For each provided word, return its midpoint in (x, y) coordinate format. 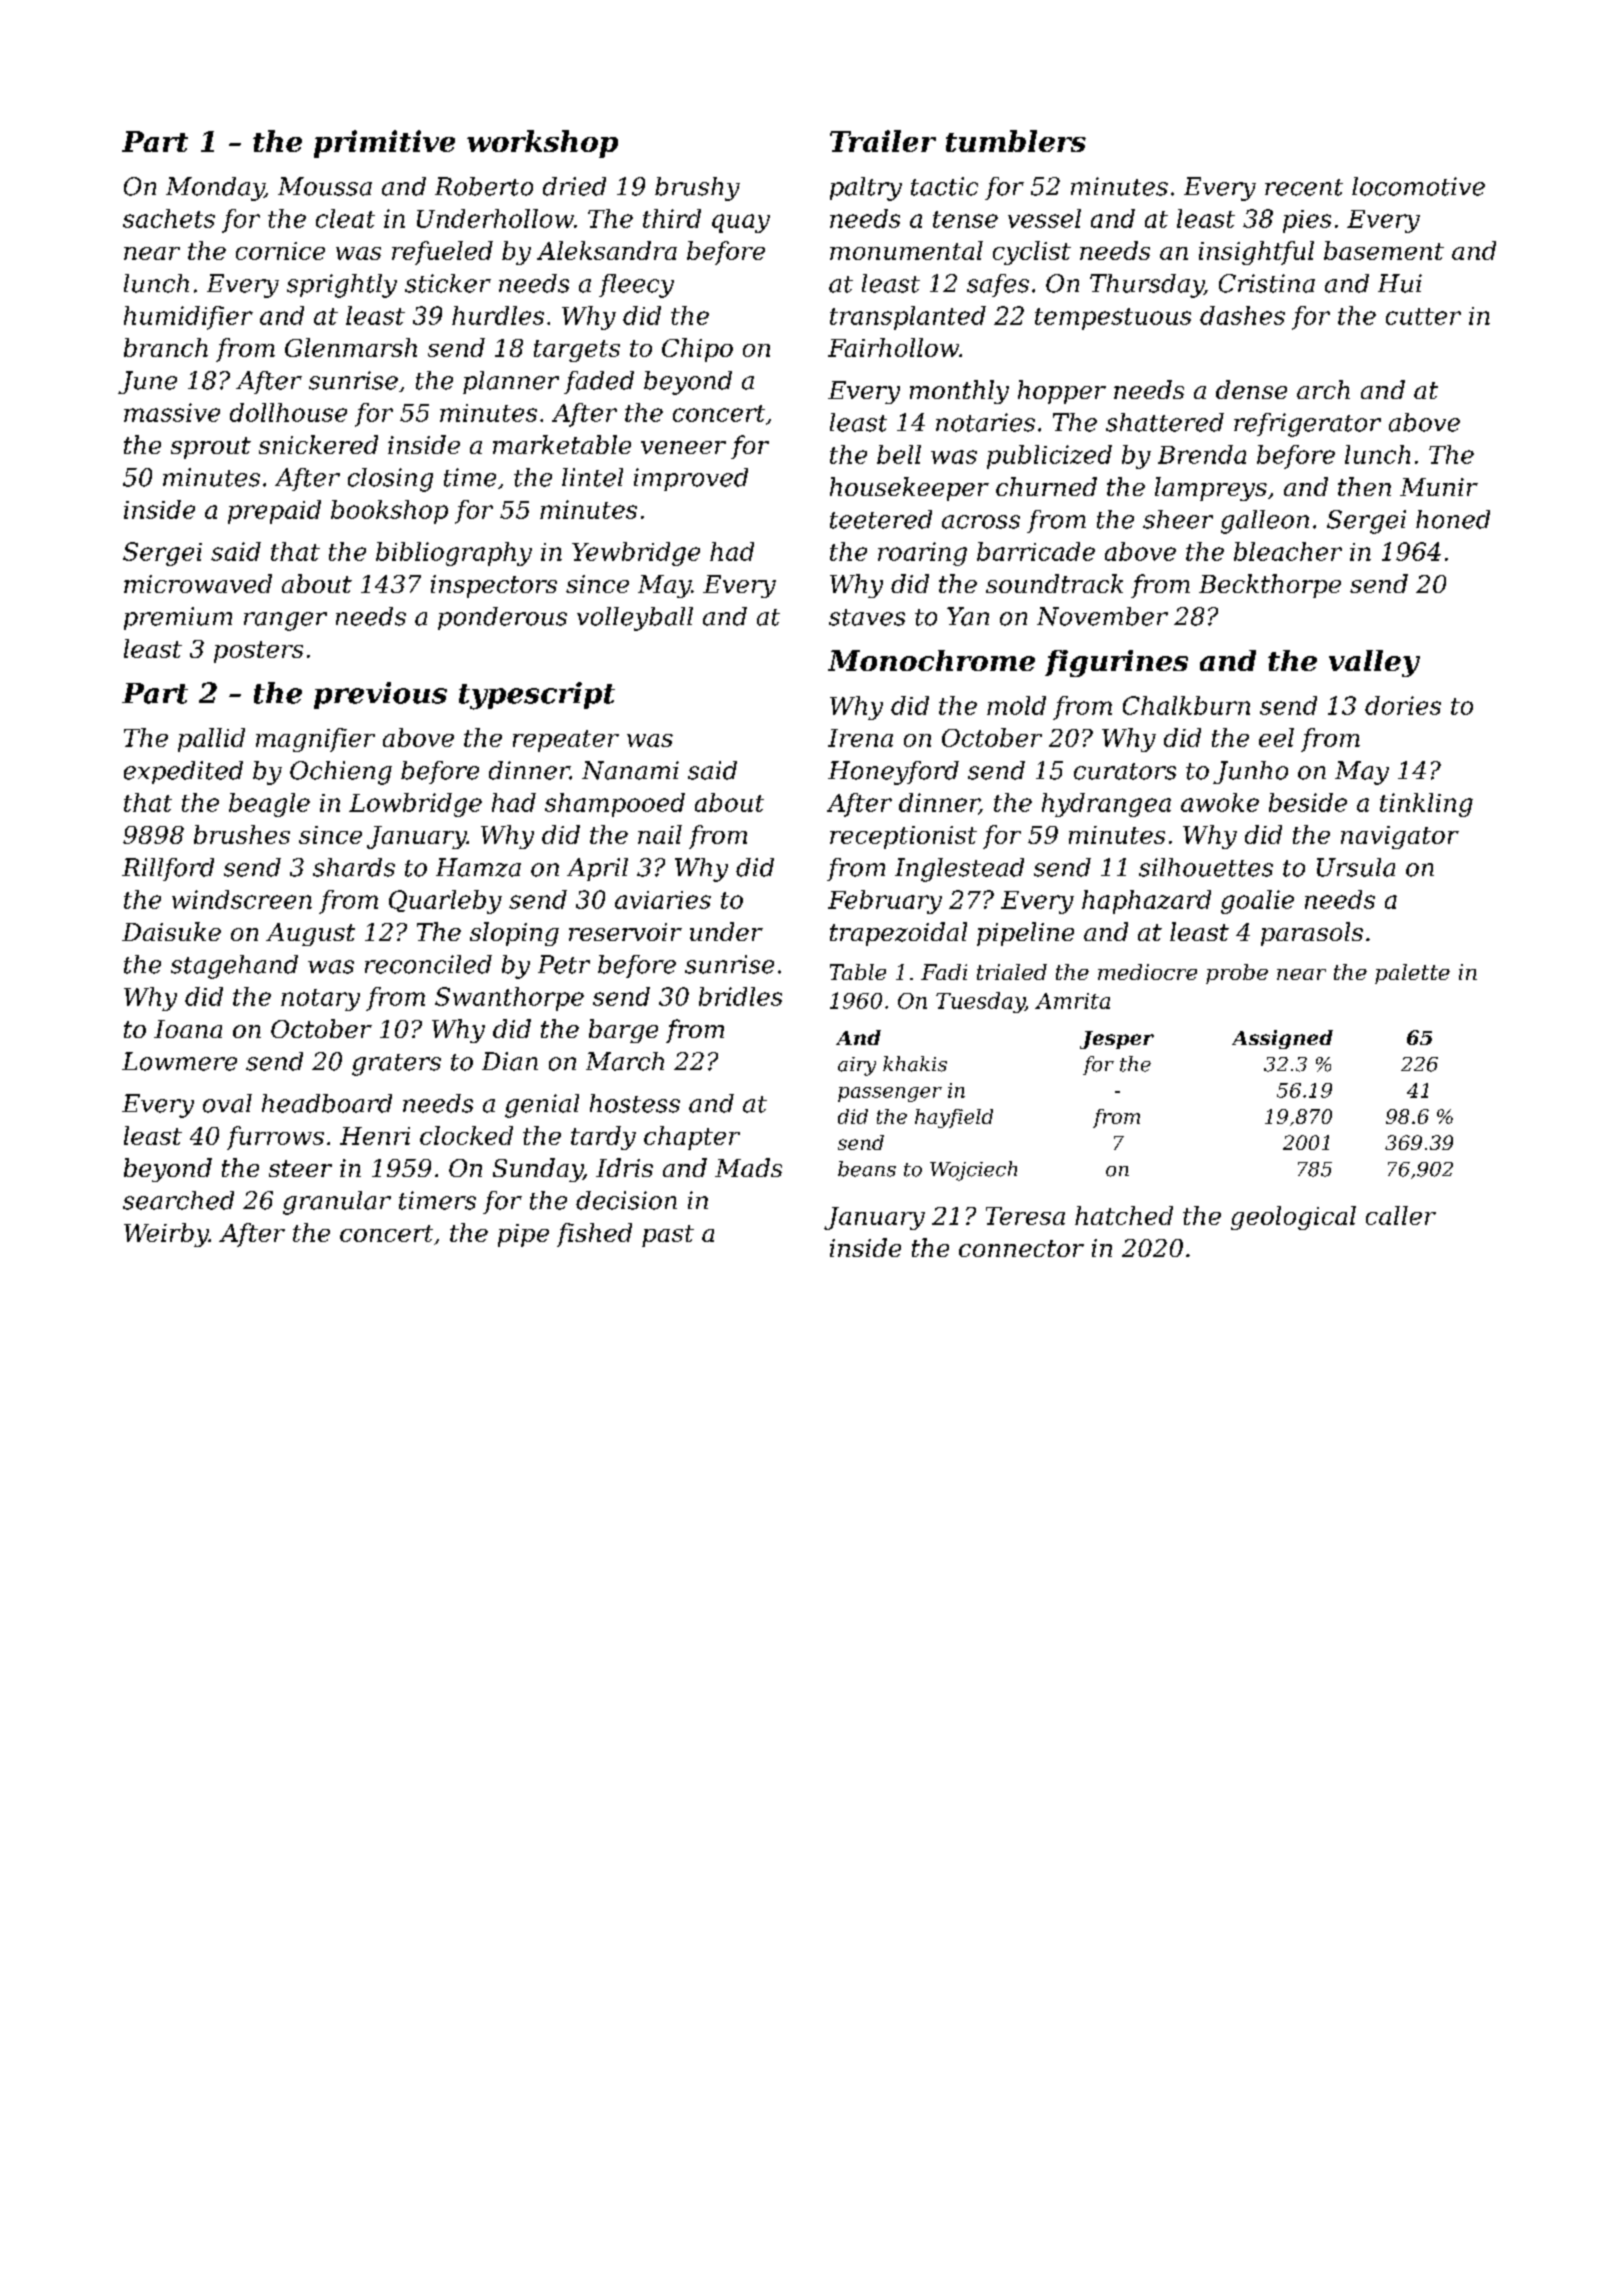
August (310, 934)
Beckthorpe (1270, 586)
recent (1304, 187)
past (668, 1236)
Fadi (944, 972)
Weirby (166, 1235)
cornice (280, 251)
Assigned (1282, 1039)
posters (258, 652)
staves (867, 617)
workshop (542, 144)
